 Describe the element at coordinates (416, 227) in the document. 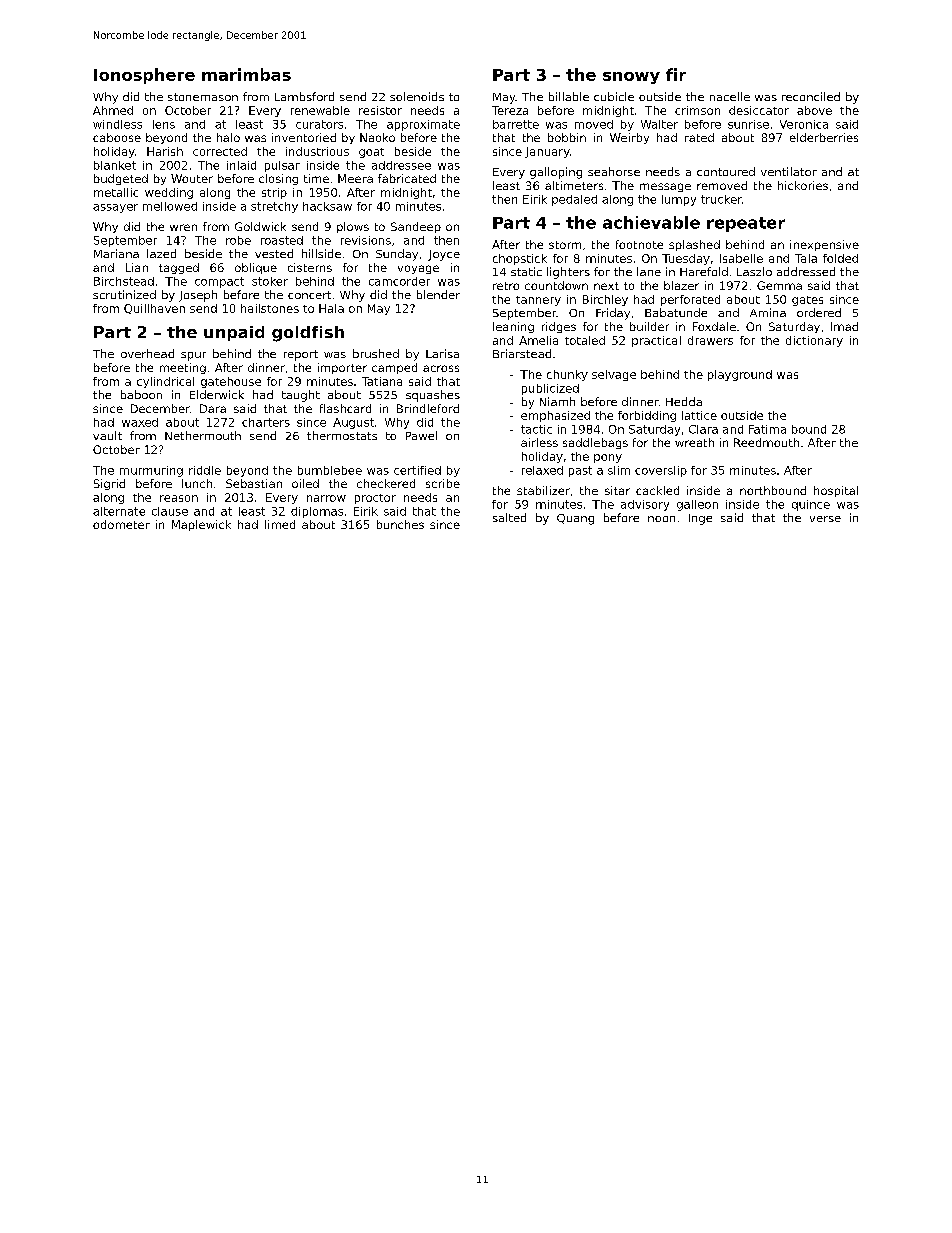

I see `Sandeep` at that location.
